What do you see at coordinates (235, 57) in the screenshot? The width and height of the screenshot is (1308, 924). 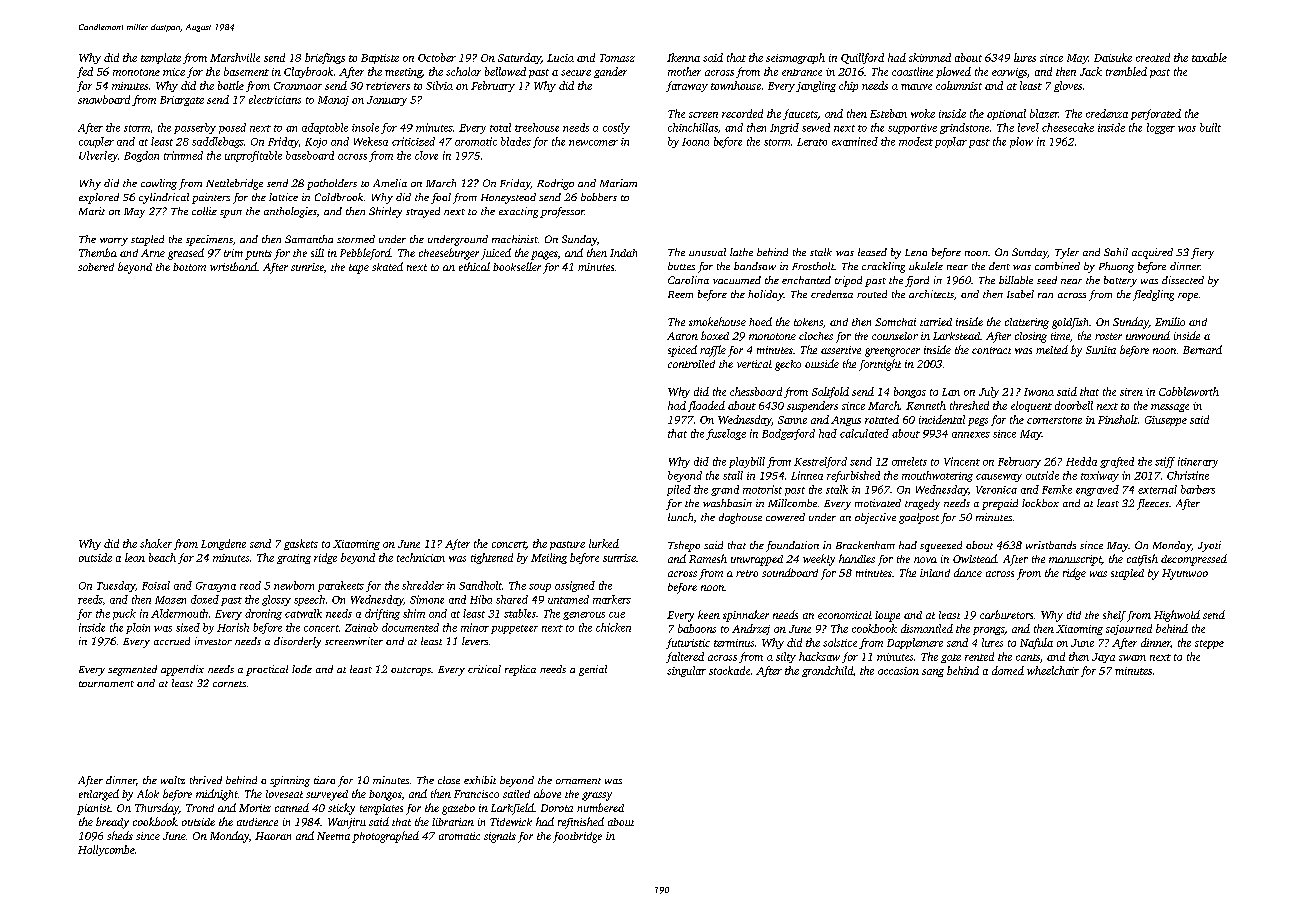 I see `Marshville` at bounding box center [235, 57].
